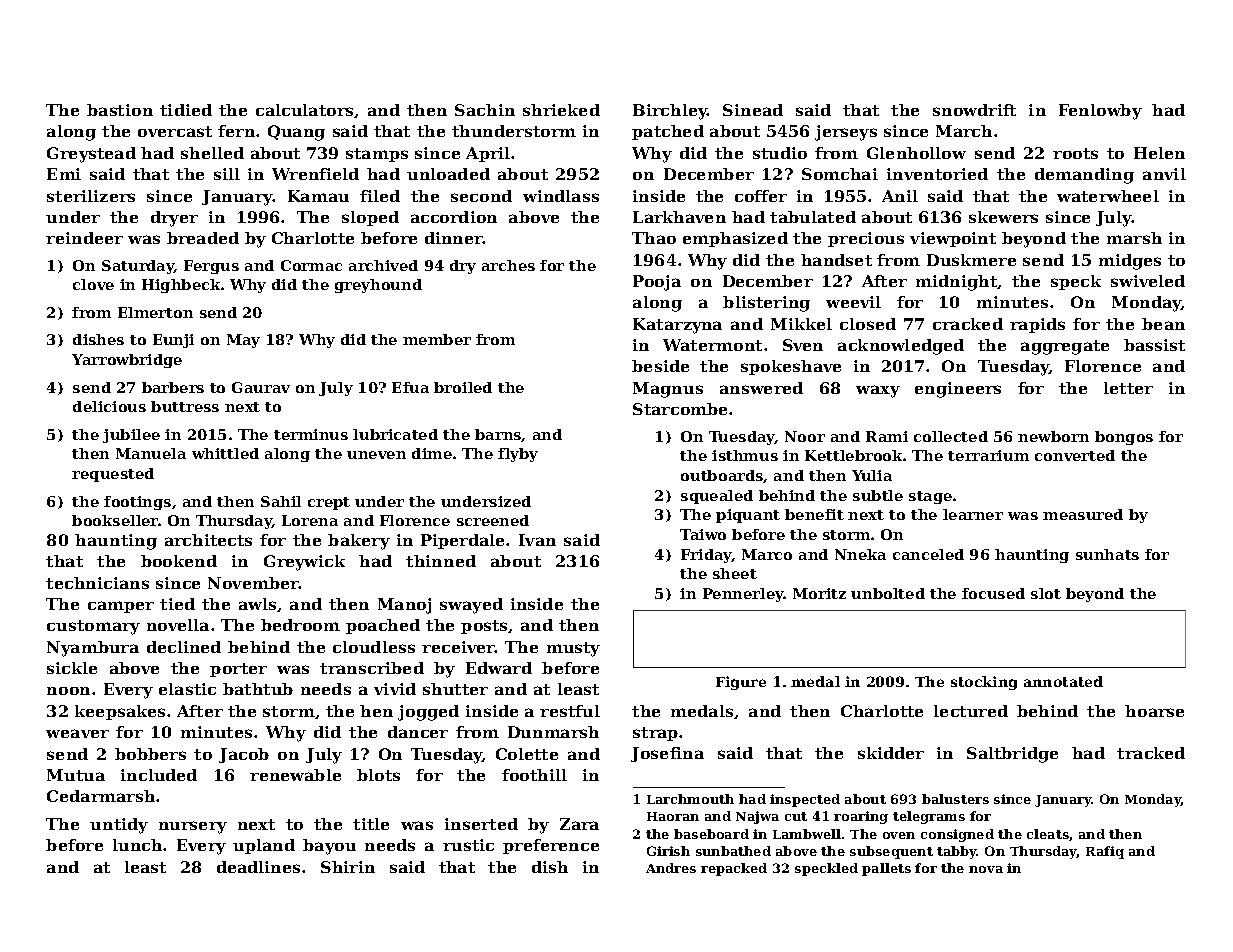  Describe the element at coordinates (304, 110) in the screenshot. I see `calculators` at that location.
